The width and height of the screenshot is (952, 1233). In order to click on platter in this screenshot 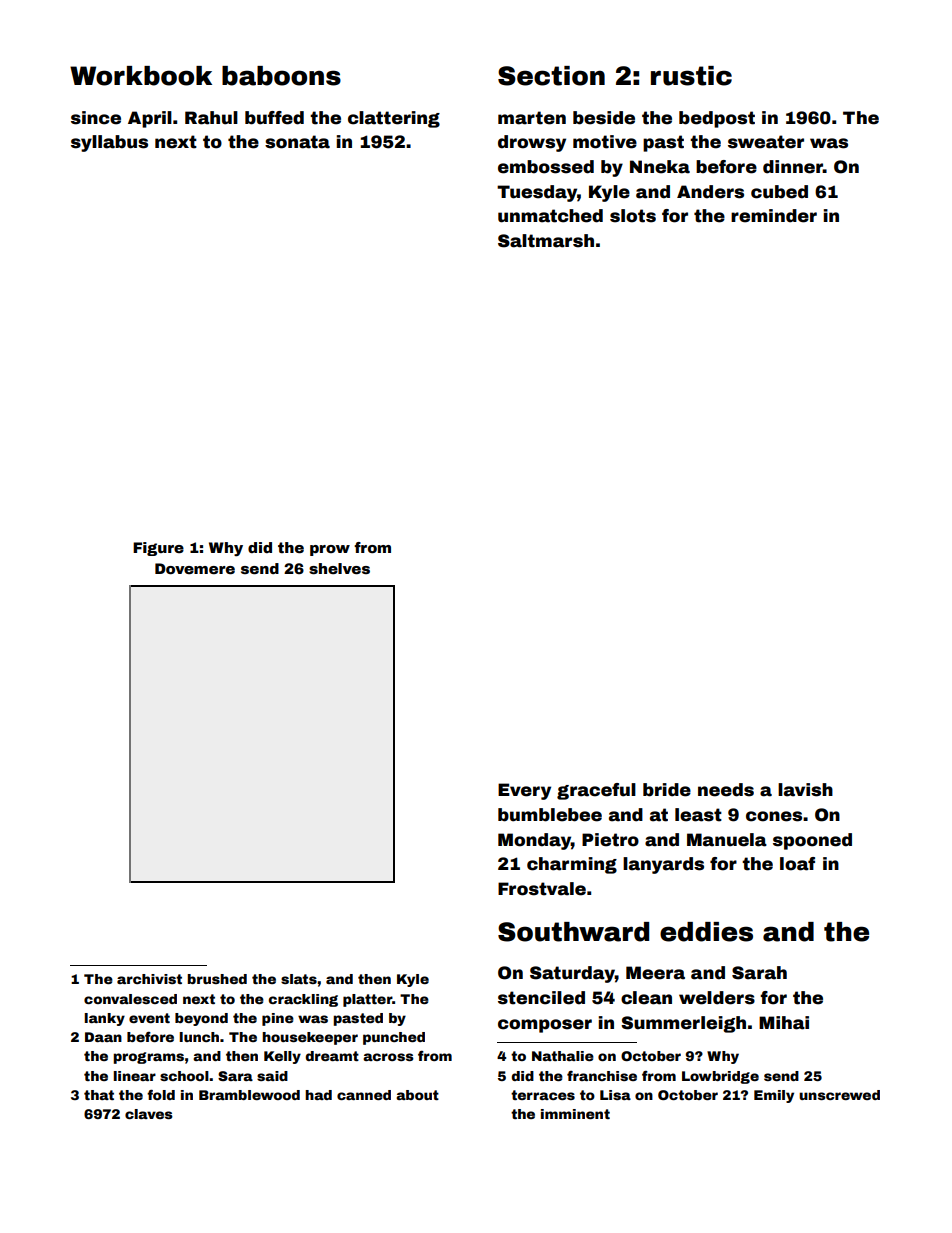, I will do `click(367, 1000)`.
